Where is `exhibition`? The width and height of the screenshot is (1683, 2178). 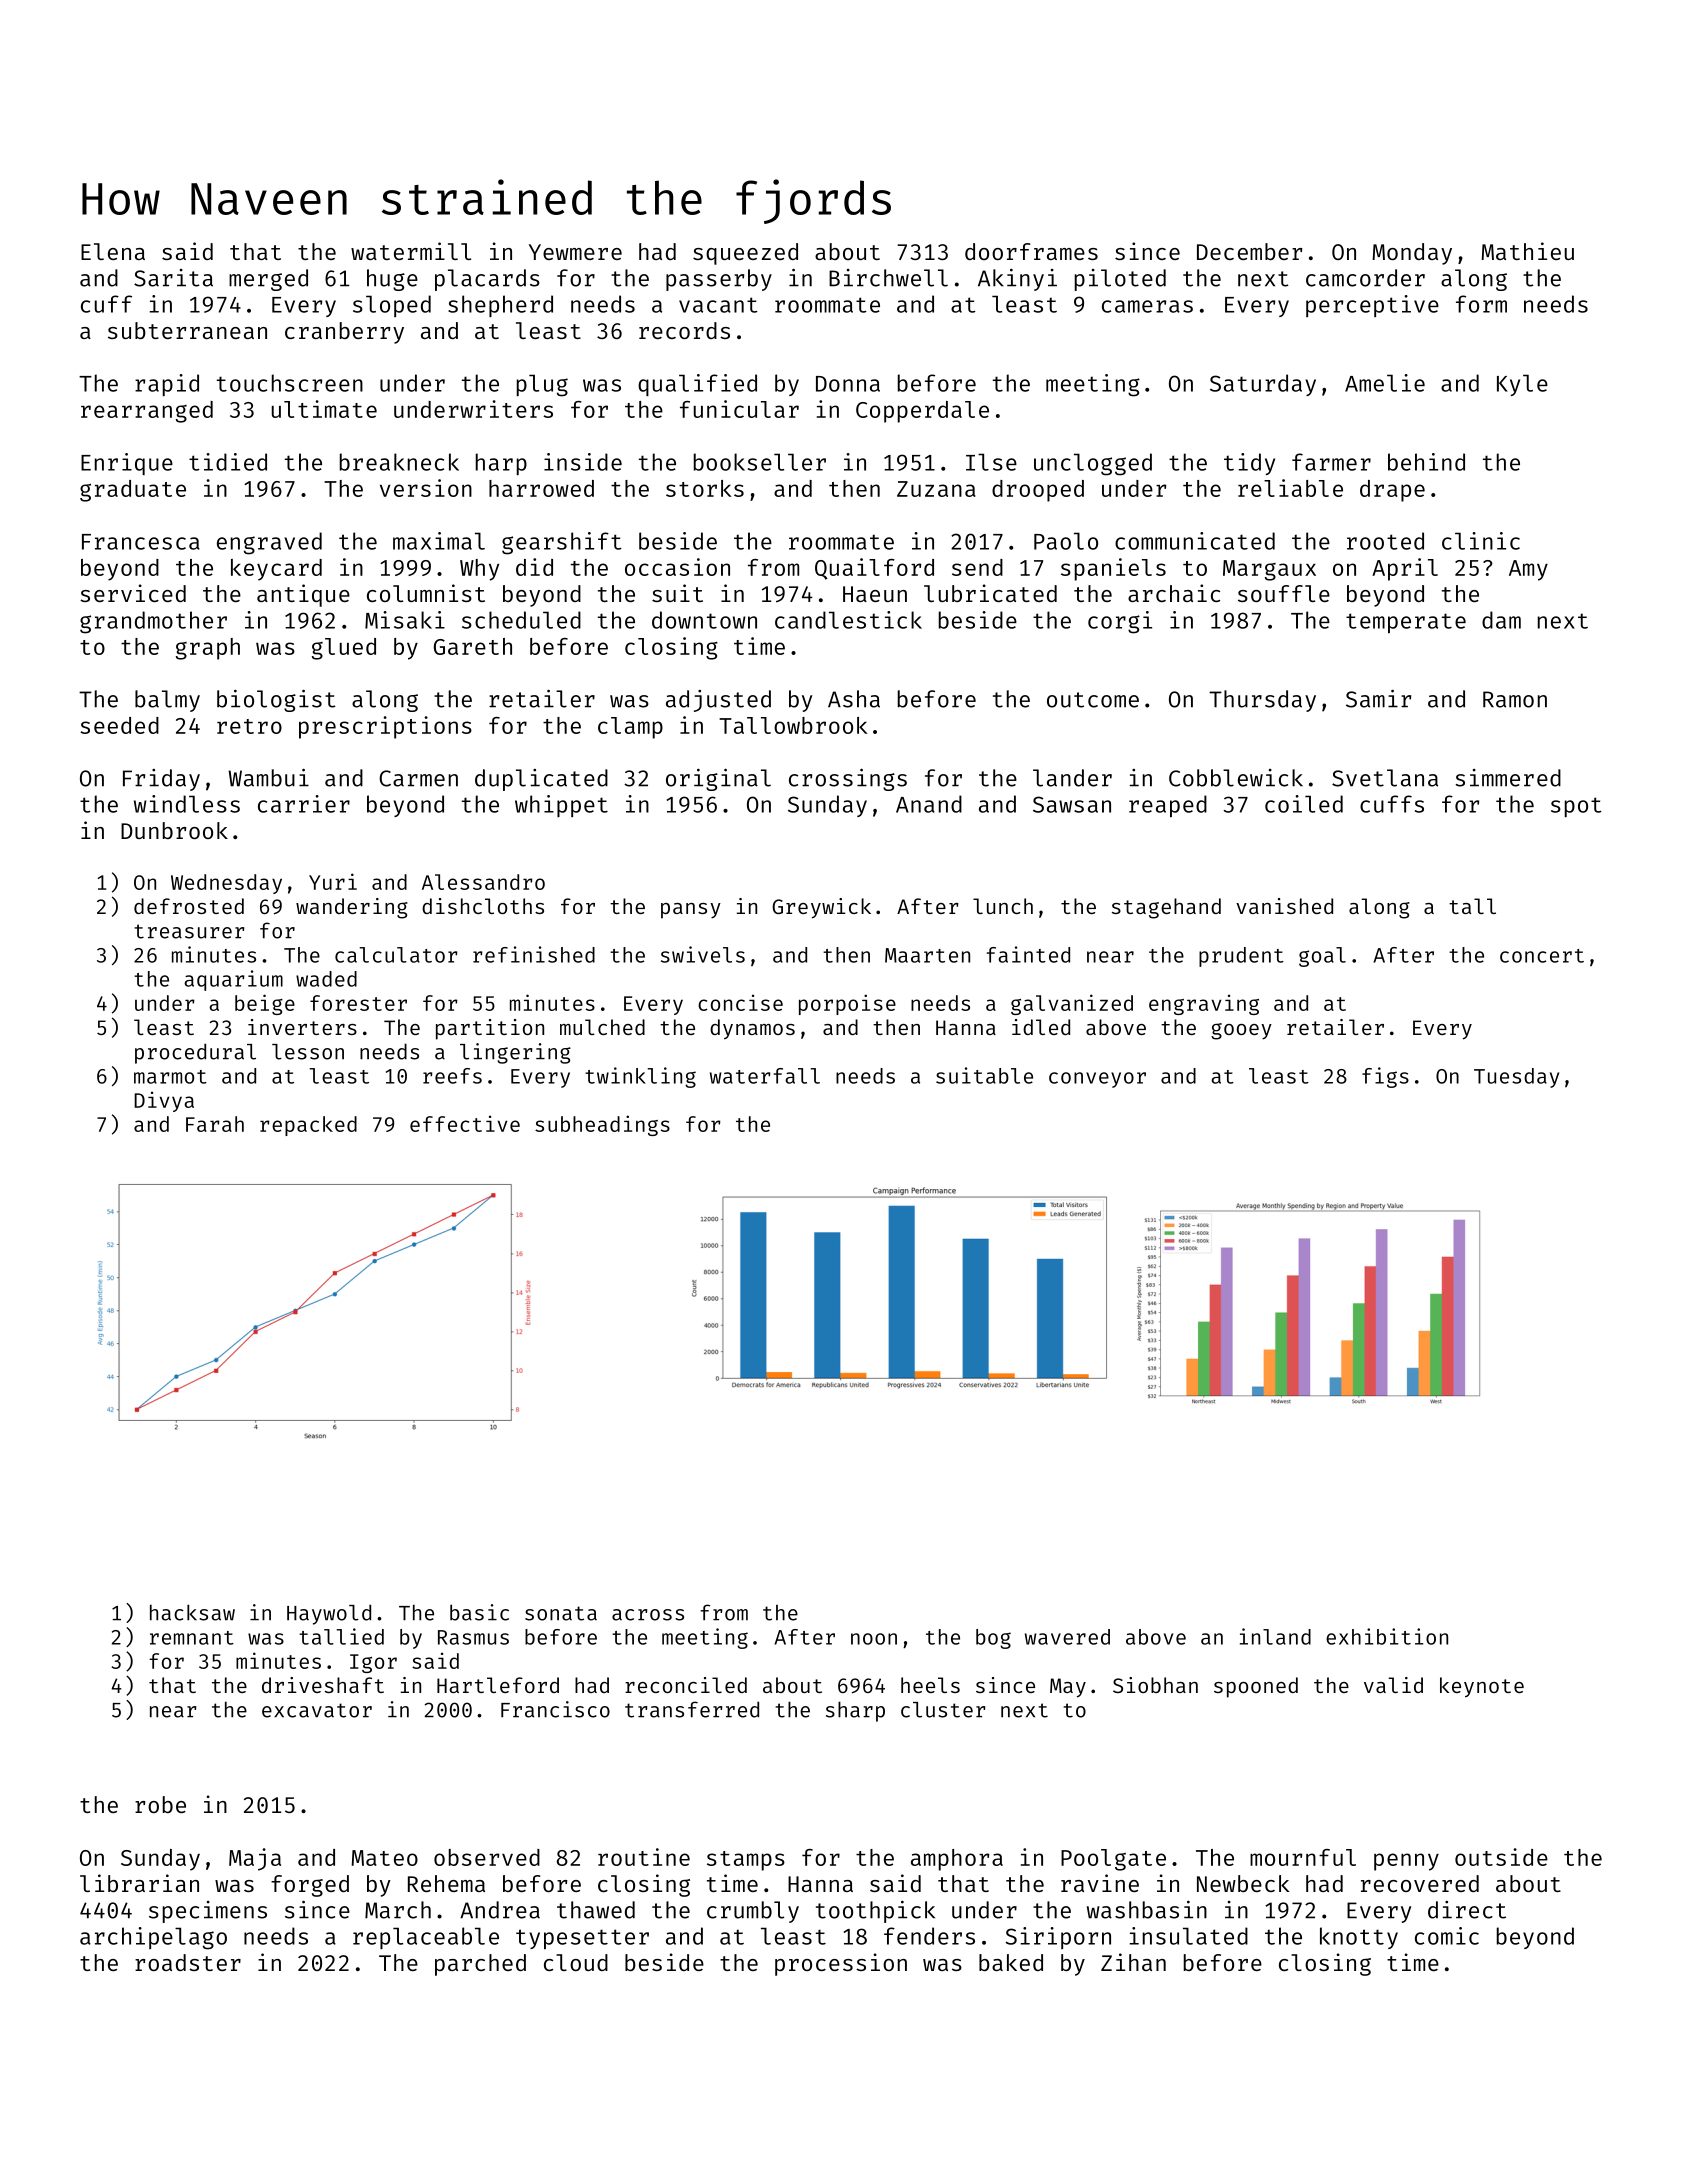
exhibition is located at coordinates (1387, 1636).
